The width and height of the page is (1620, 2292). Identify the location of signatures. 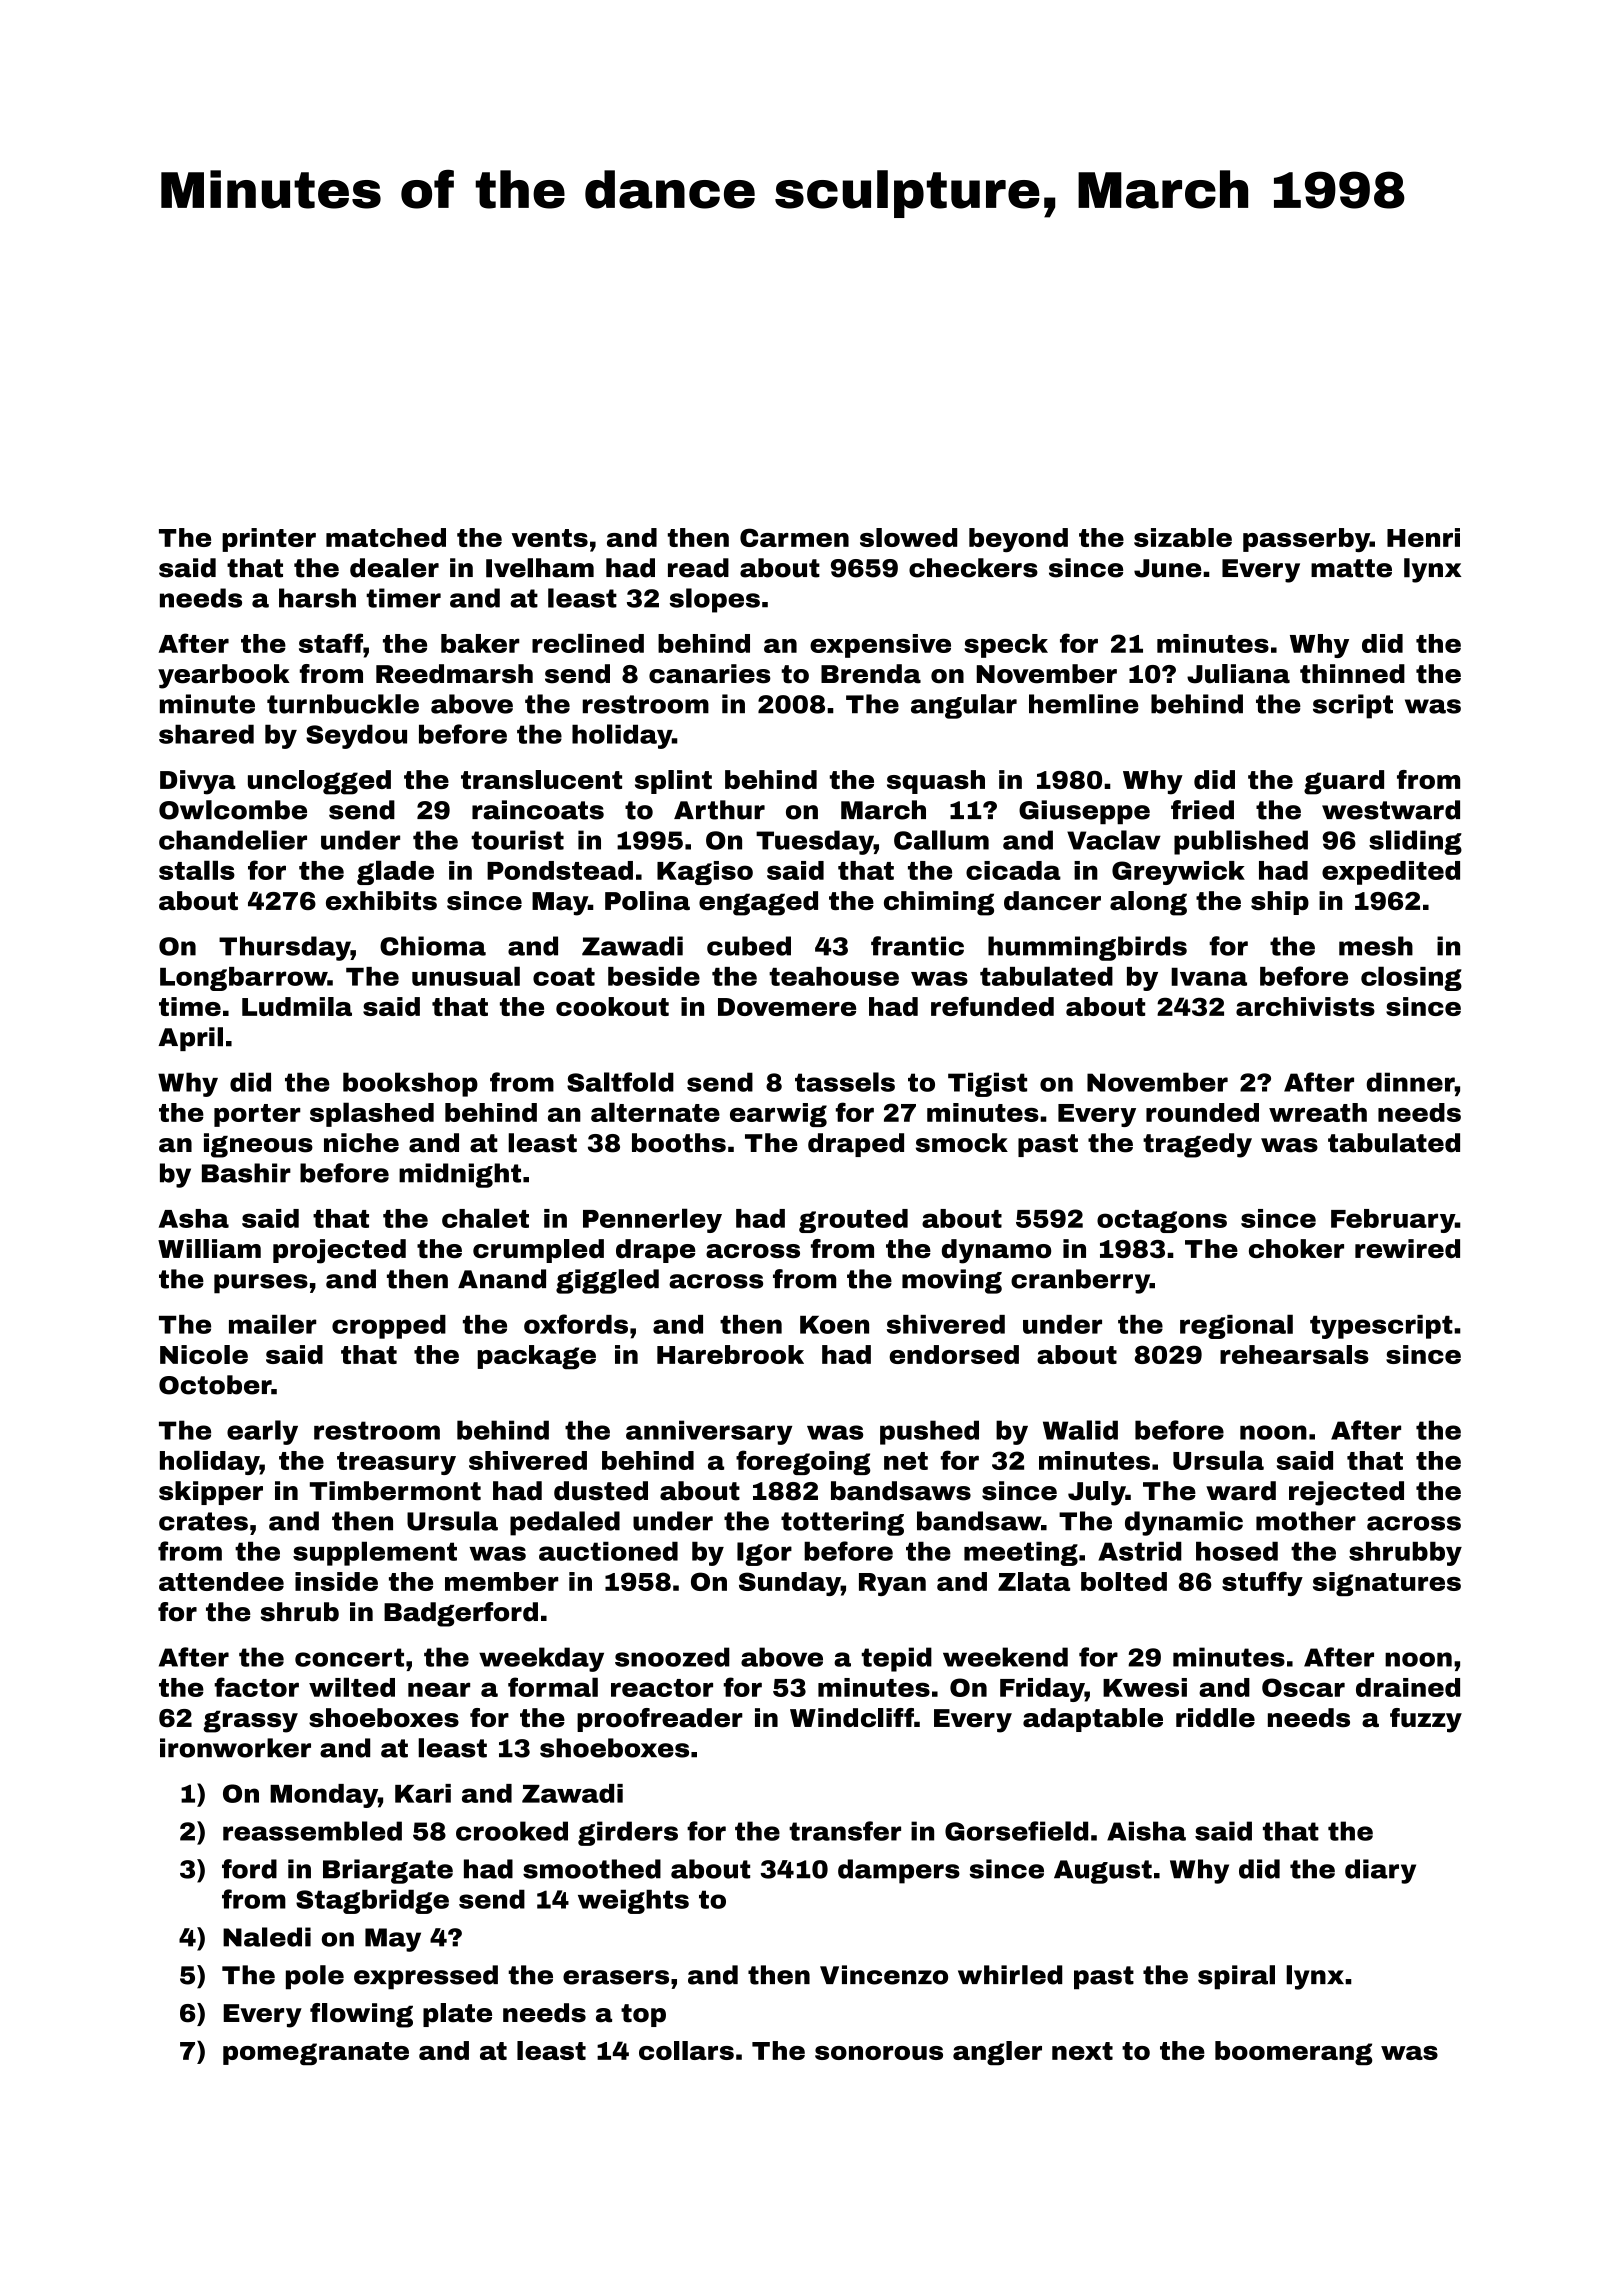
(1387, 1584).
